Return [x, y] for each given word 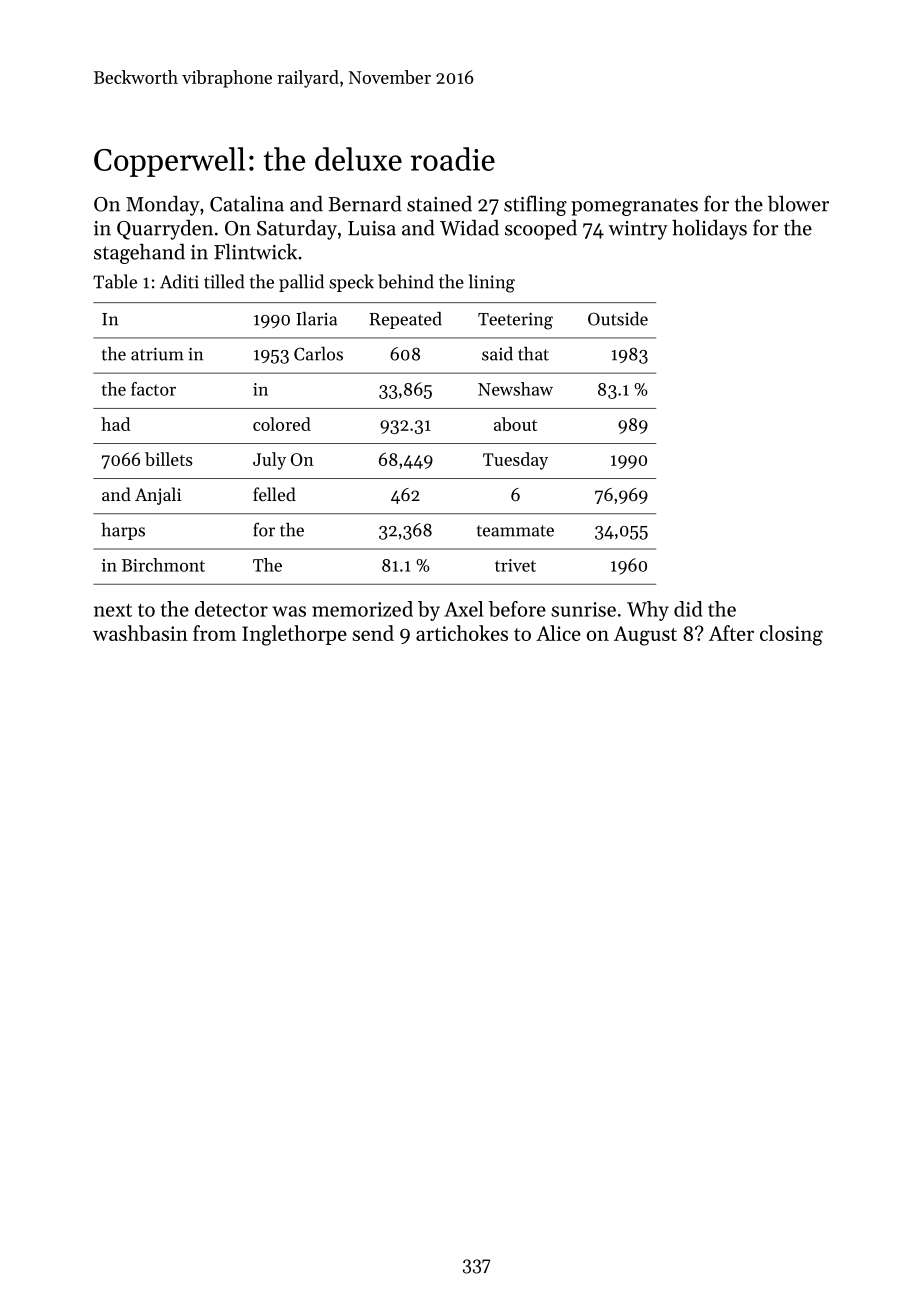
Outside [618, 319]
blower [798, 204]
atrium [157, 354]
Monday [163, 206]
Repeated [406, 320]
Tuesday [515, 461]
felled [274, 494]
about [515, 424]
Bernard [365, 204]
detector [231, 609]
